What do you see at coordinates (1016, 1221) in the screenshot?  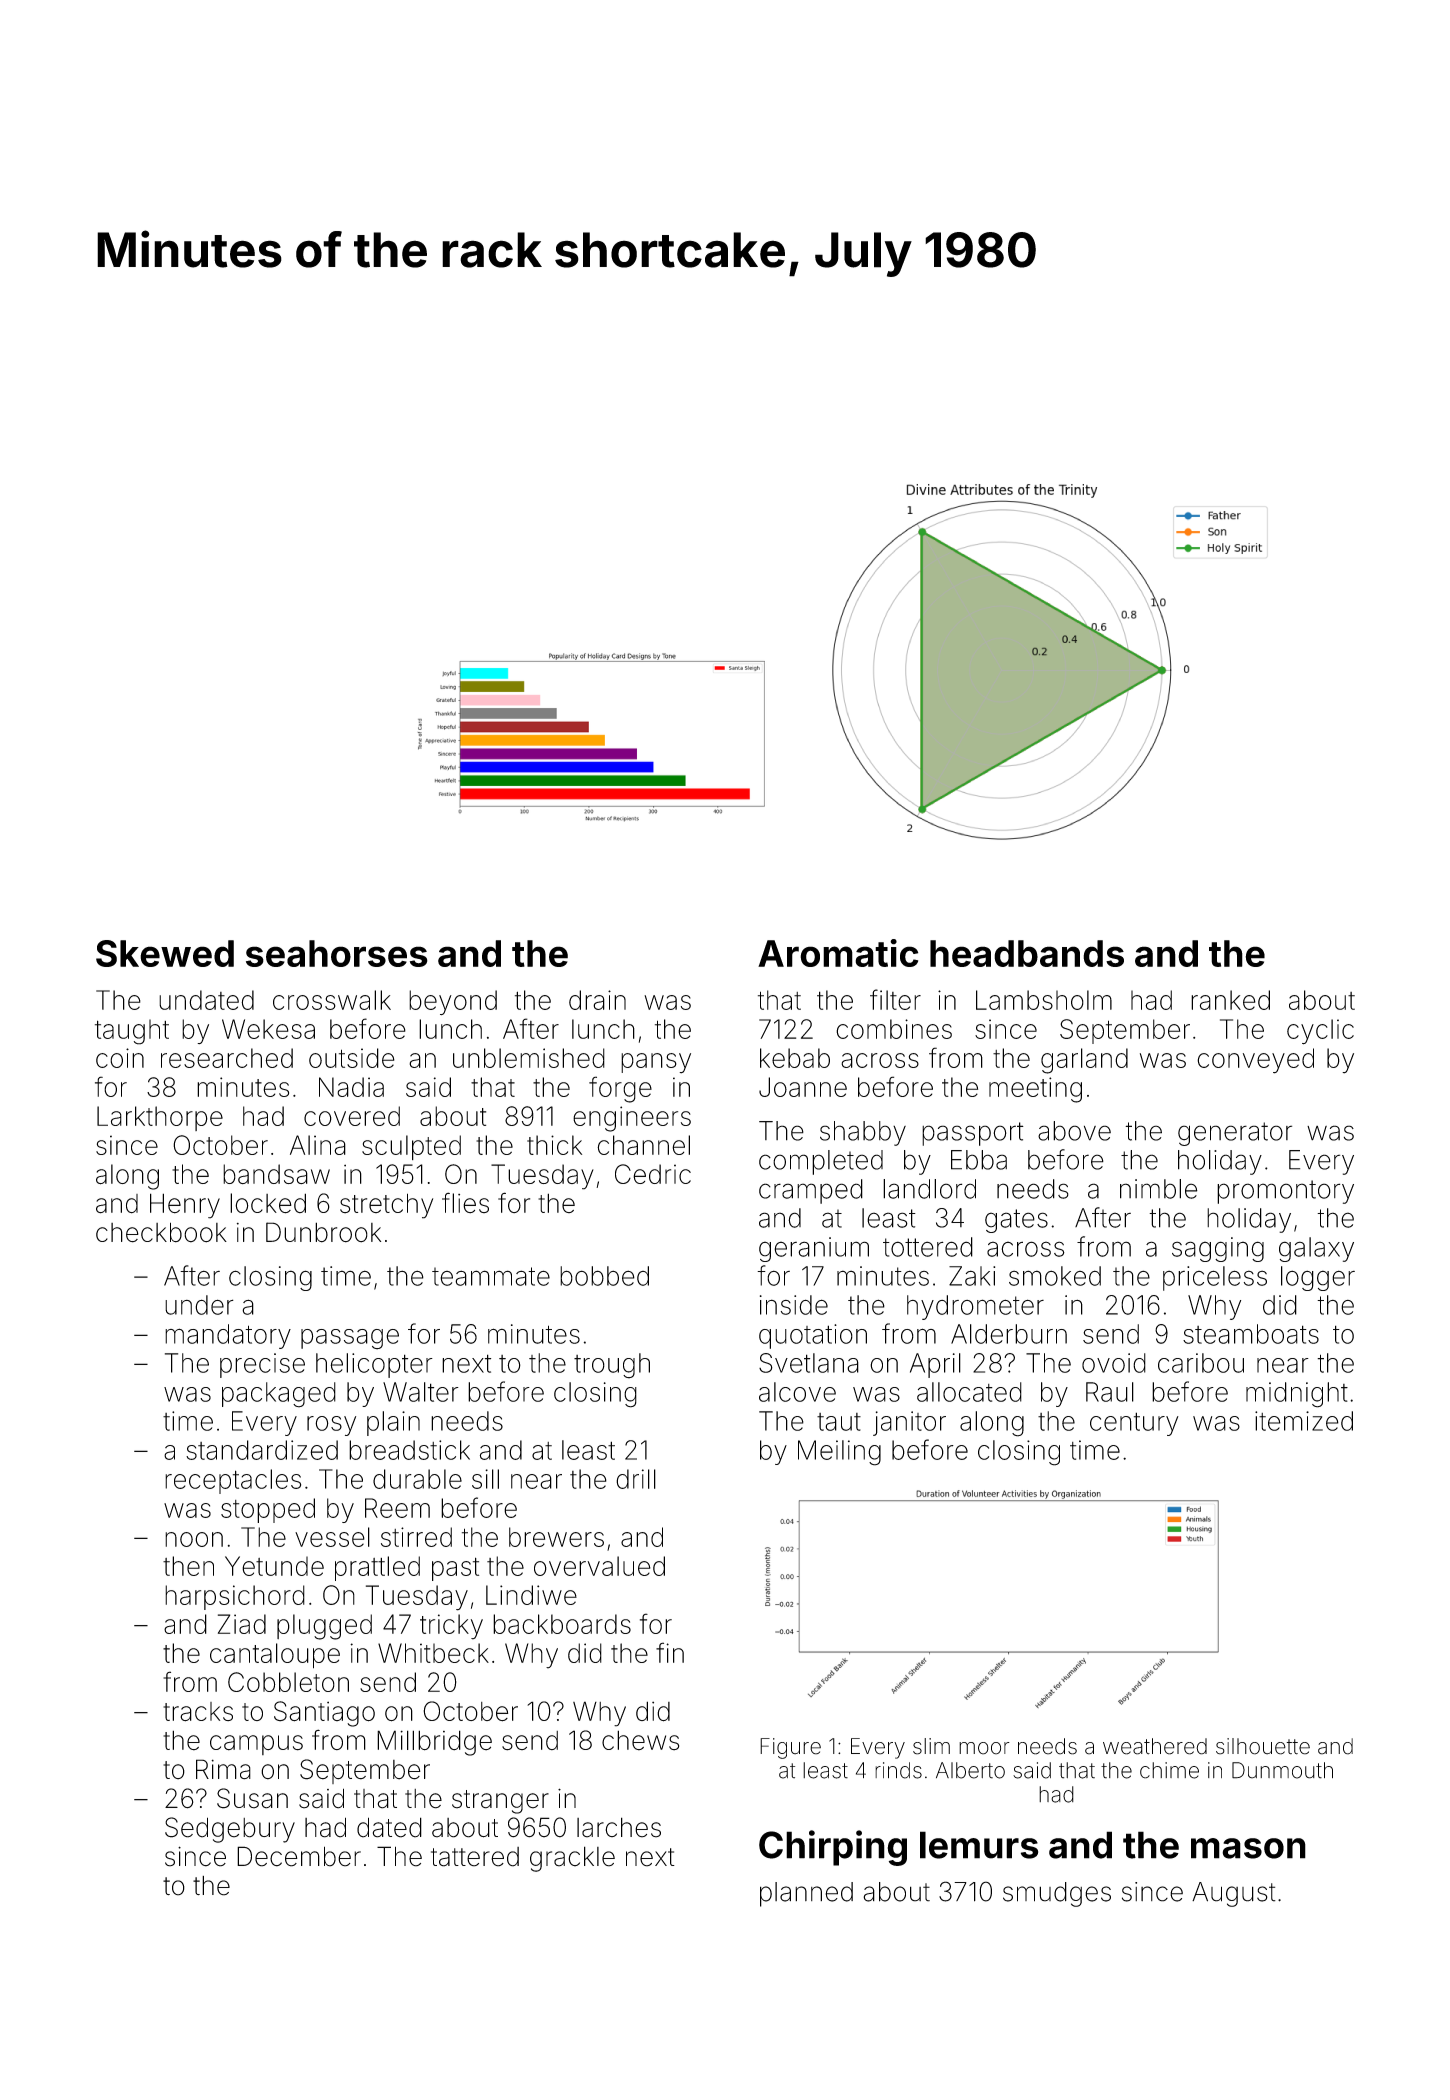 I see `gates` at bounding box center [1016, 1221].
